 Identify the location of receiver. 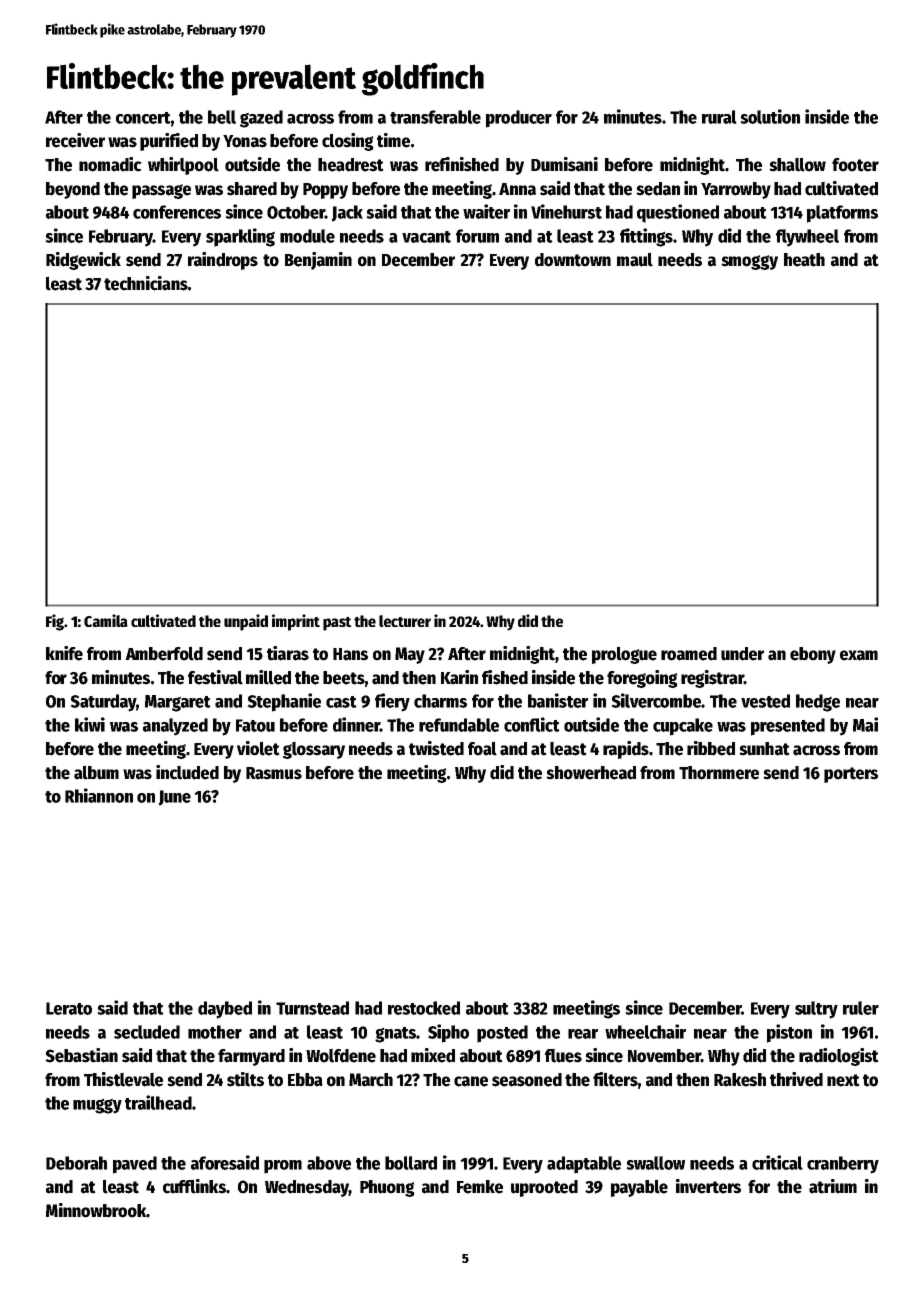
(75, 140).
